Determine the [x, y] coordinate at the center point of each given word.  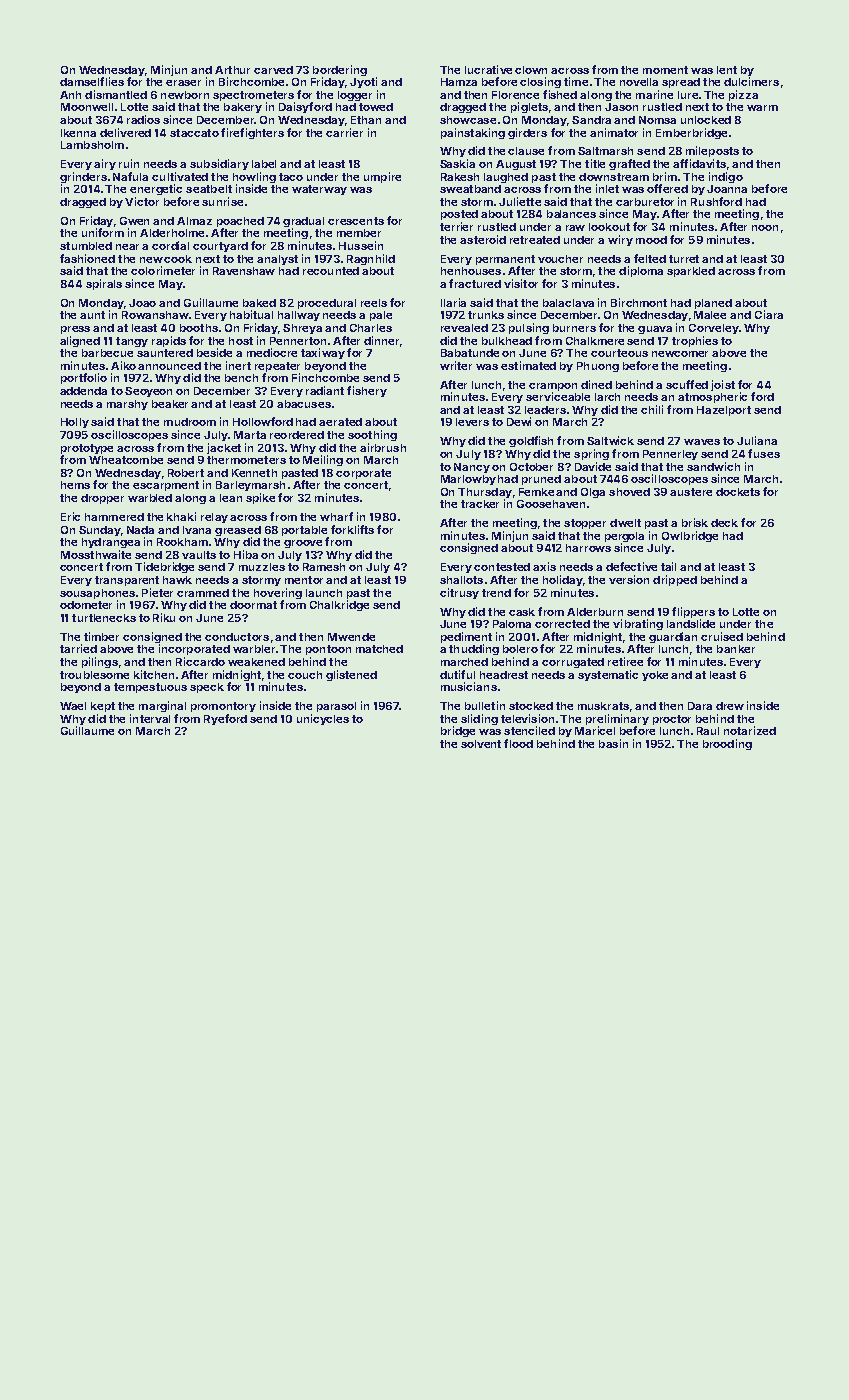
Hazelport [724, 411]
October [531, 467]
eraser [183, 83]
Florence [515, 95]
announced [169, 366]
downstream [614, 177]
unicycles [323, 719]
